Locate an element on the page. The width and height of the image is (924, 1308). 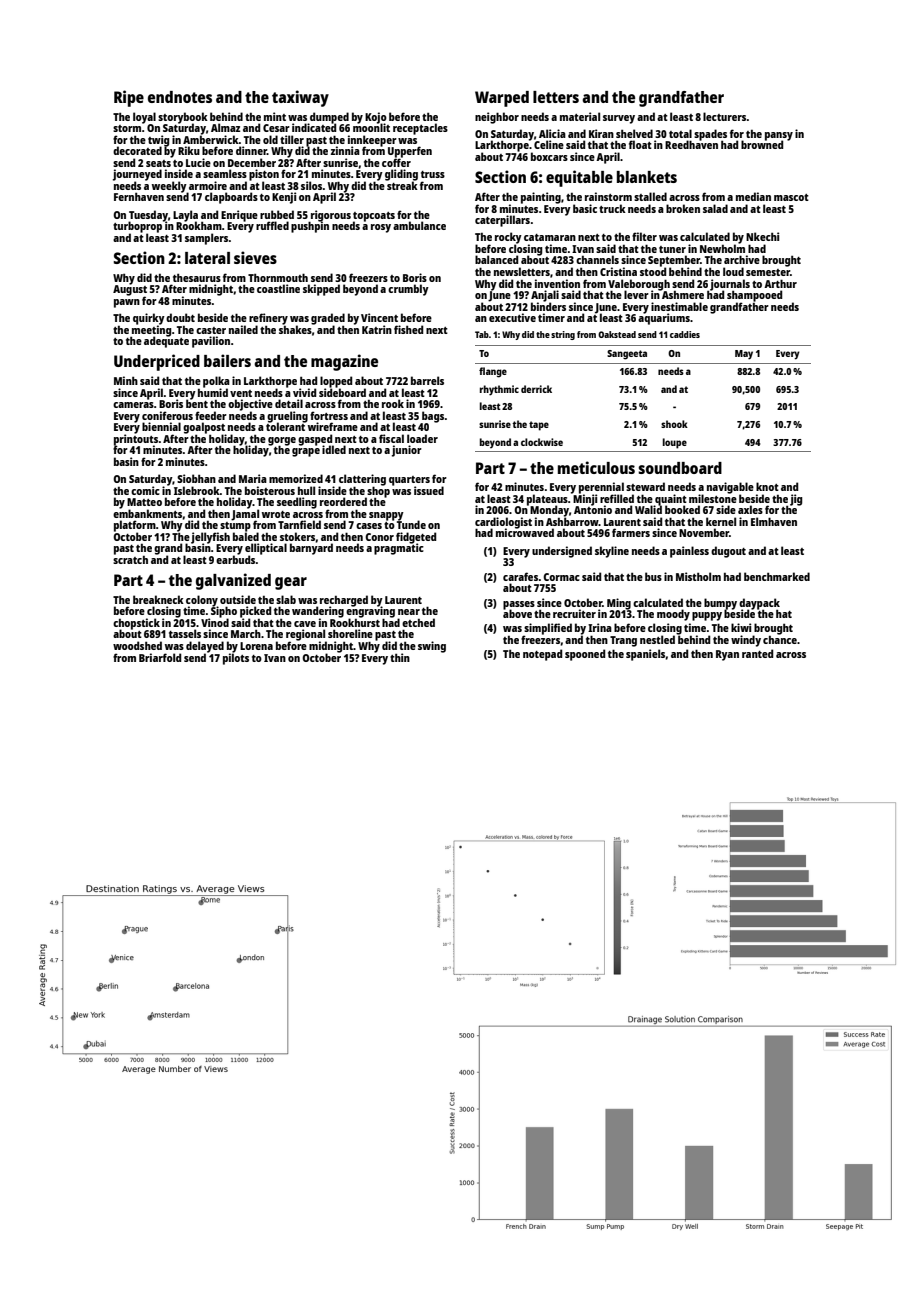
endnotes is located at coordinates (180, 97).
